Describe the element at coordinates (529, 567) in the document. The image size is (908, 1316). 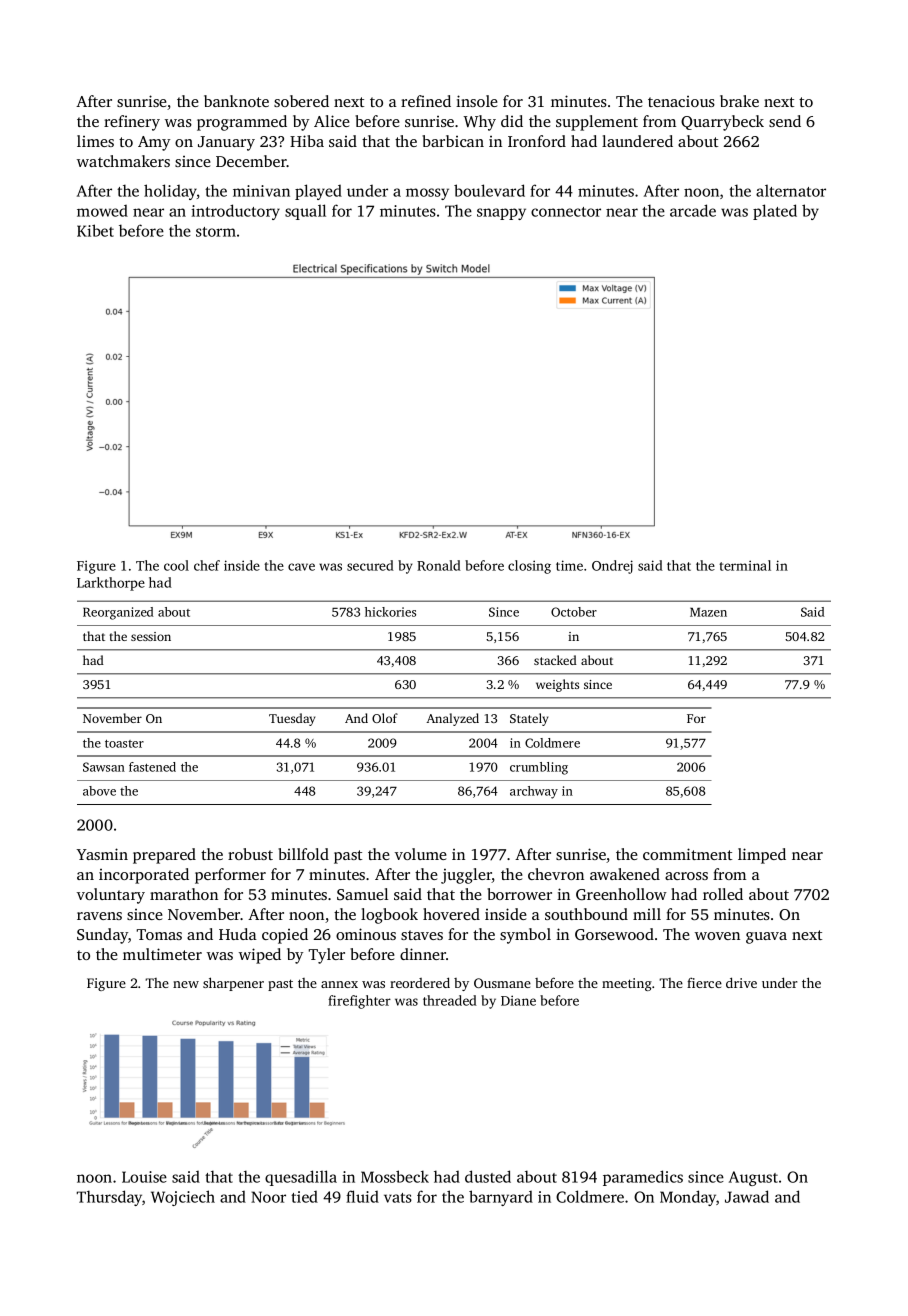
I see `closing` at that location.
